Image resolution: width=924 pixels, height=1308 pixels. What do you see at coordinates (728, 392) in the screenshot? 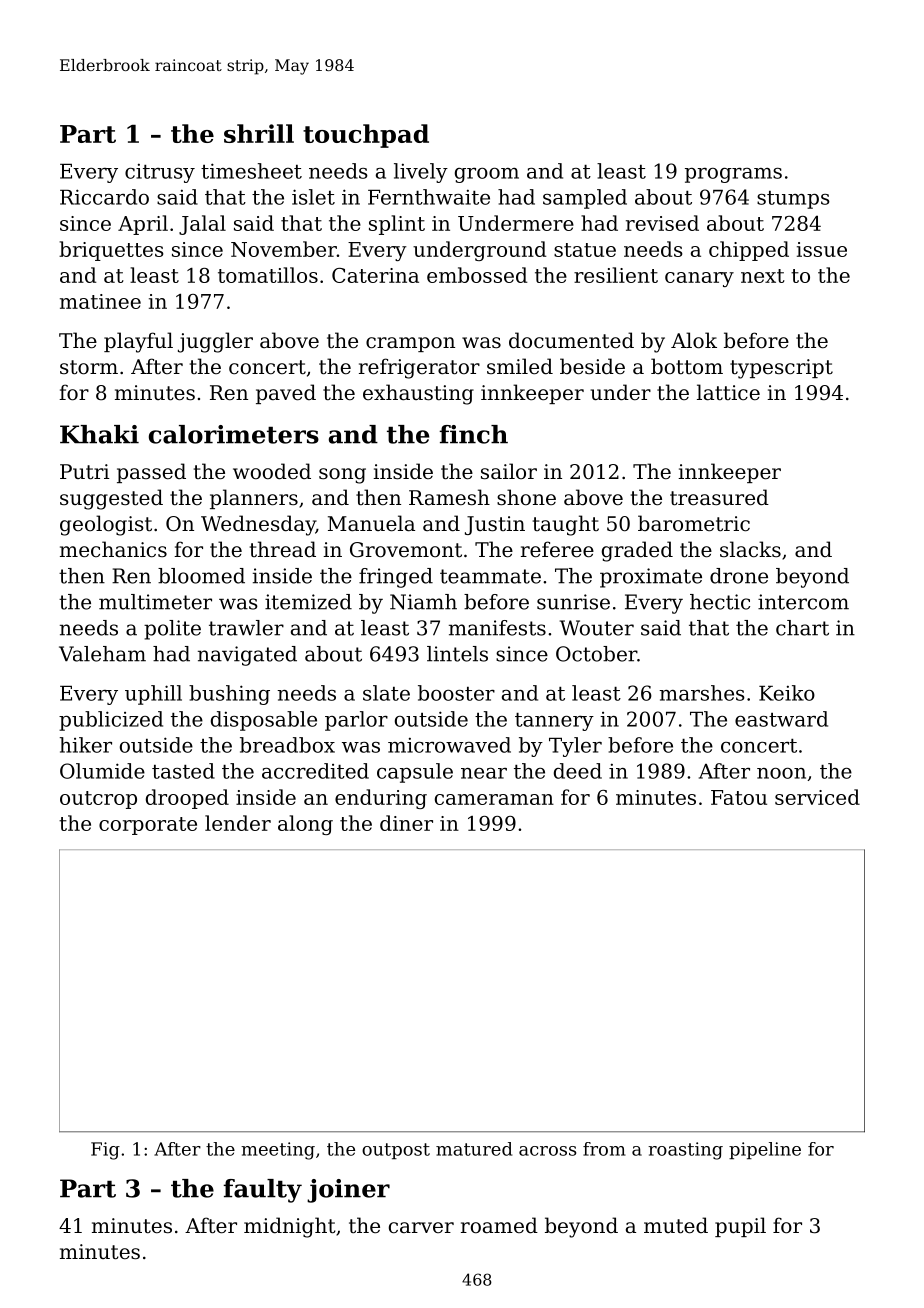
I see `lattice` at bounding box center [728, 392].
